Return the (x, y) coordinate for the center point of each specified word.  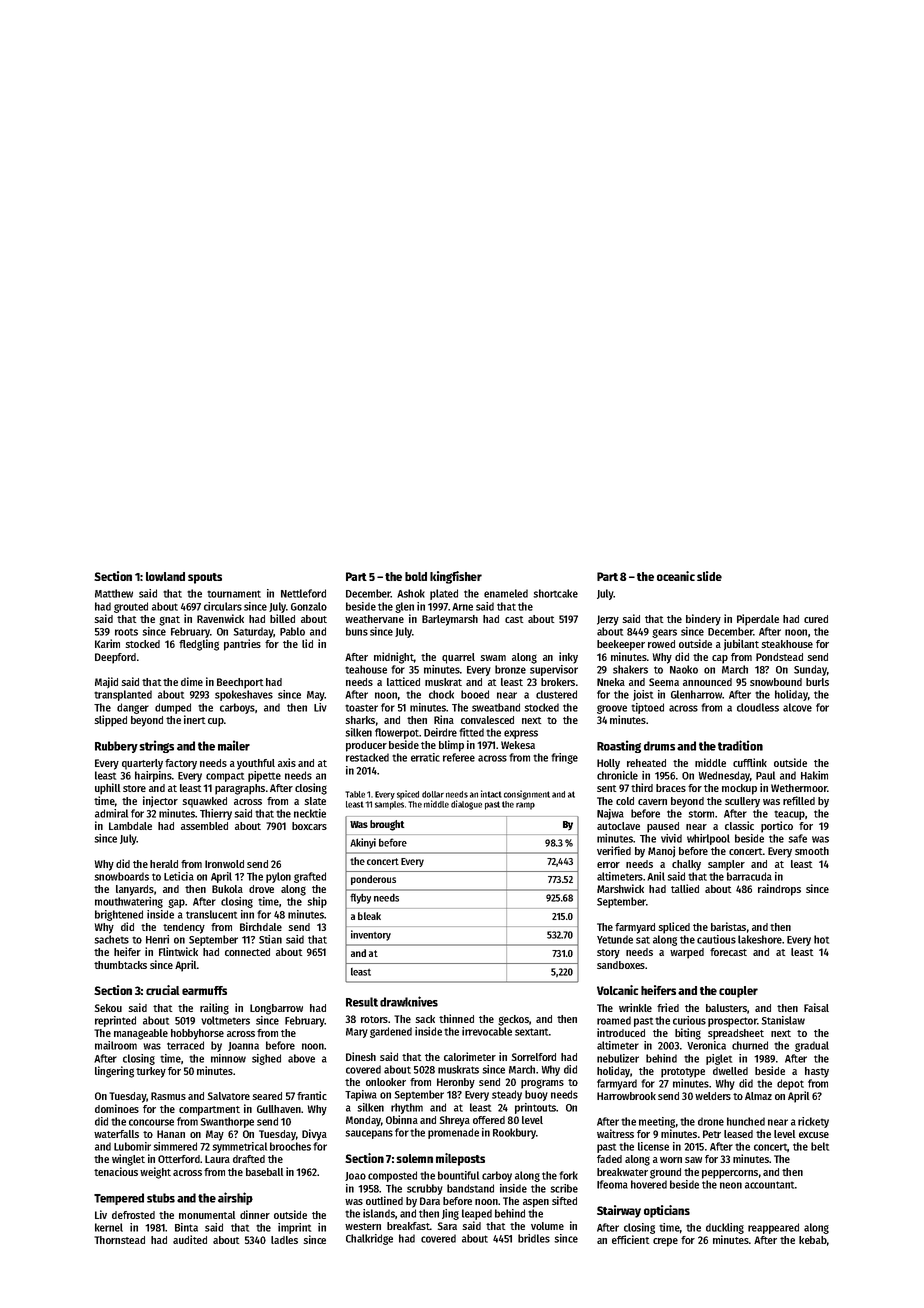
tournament (234, 594)
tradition (740, 745)
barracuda (749, 876)
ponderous (373, 880)
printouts (536, 1108)
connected (247, 952)
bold (416, 576)
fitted (471, 732)
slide (709, 576)
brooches (290, 1146)
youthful (256, 764)
